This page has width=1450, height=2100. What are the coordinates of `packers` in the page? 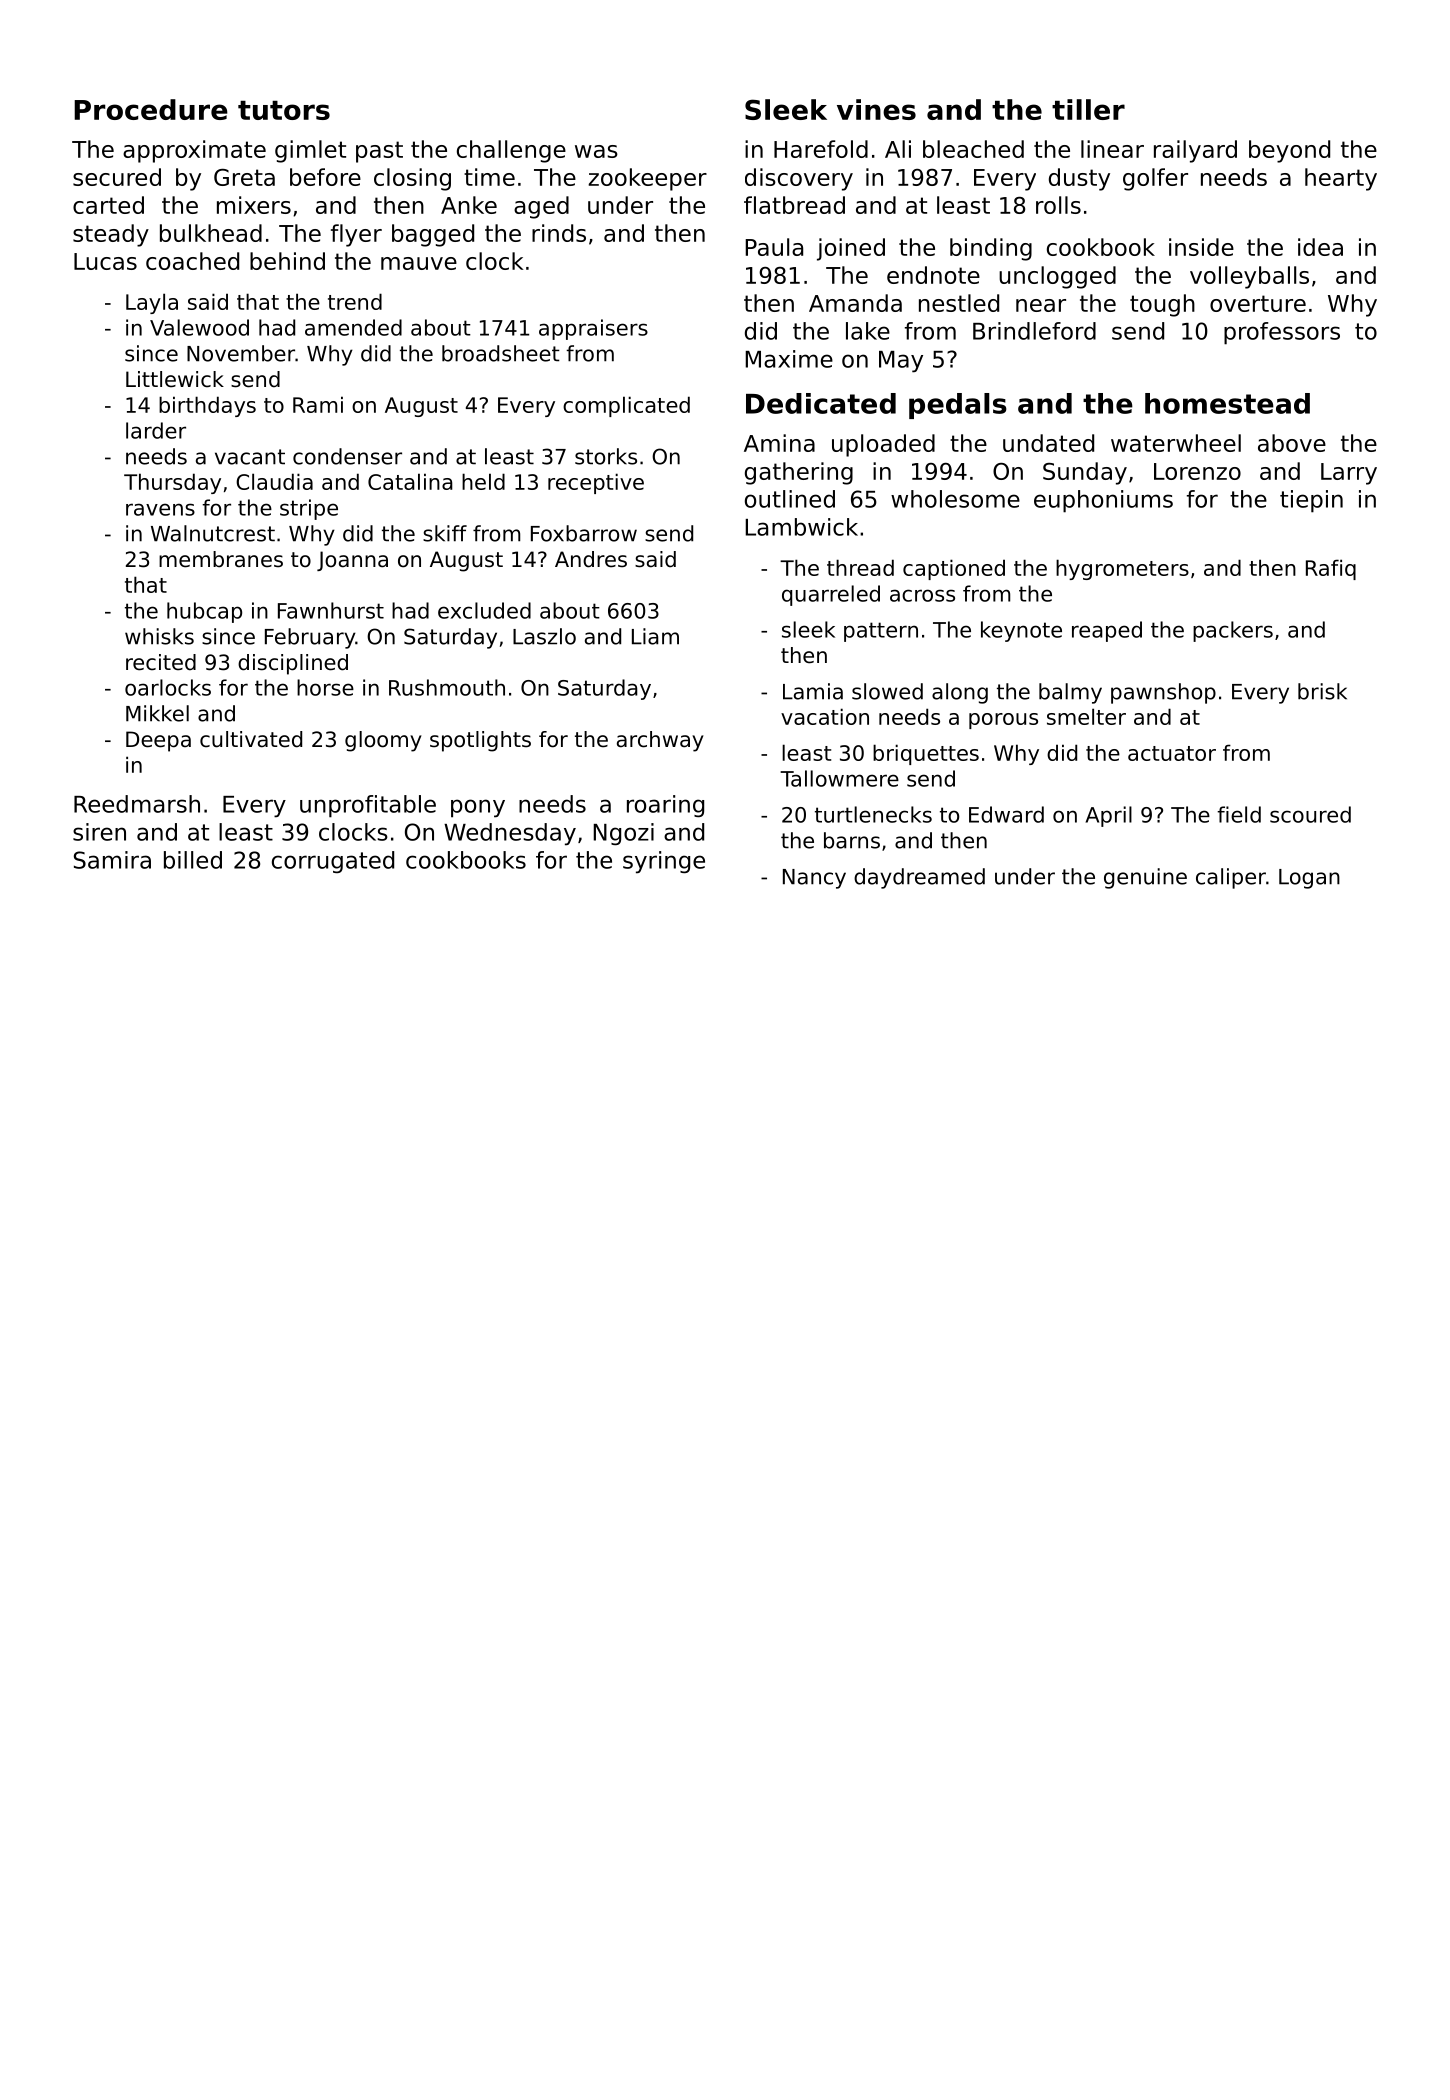 It's located at (1233, 631).
